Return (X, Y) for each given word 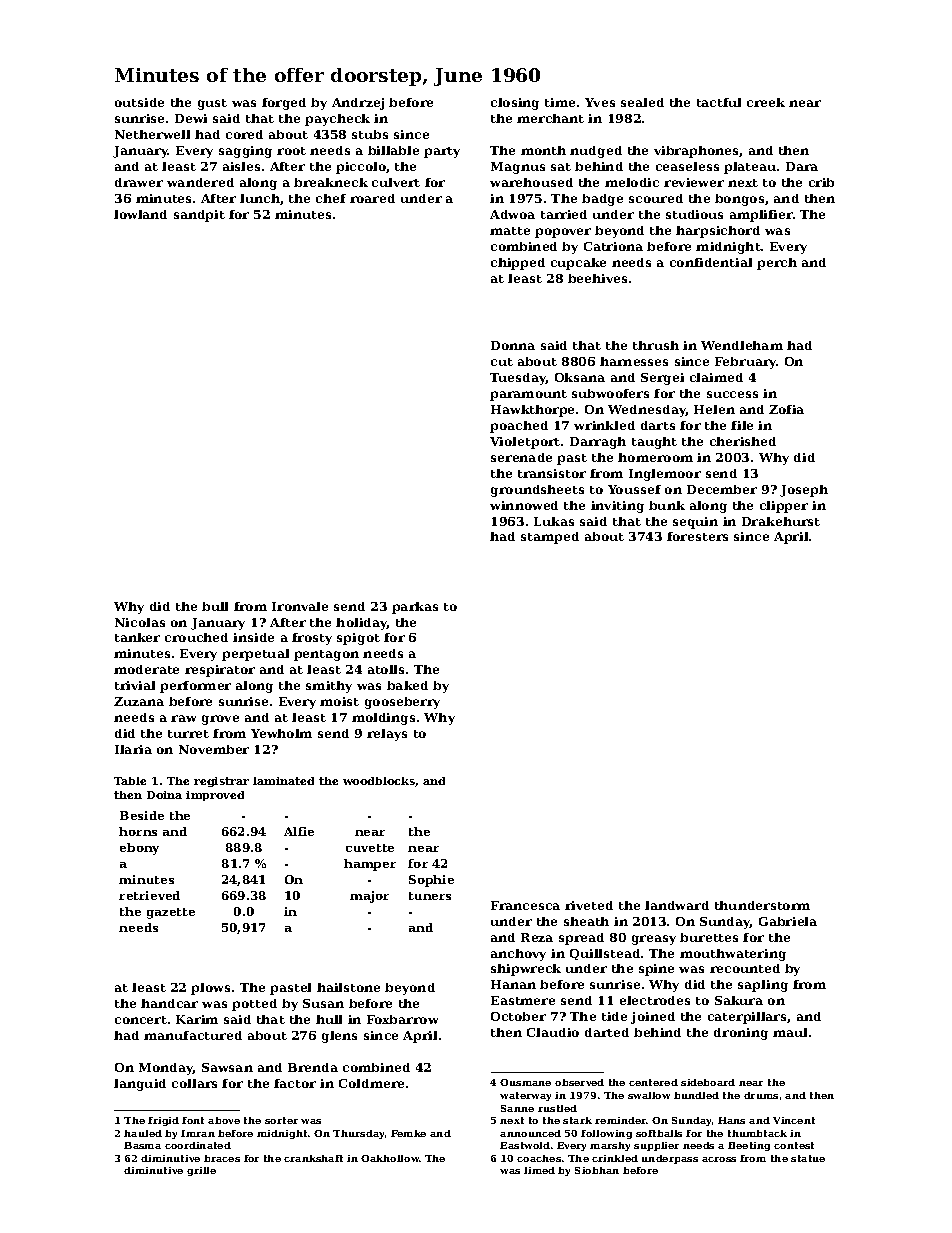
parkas (415, 608)
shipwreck (526, 970)
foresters (697, 536)
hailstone (348, 987)
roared (372, 198)
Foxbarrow (402, 1019)
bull (215, 606)
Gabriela (788, 921)
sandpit (199, 216)
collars (194, 1083)
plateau (750, 168)
